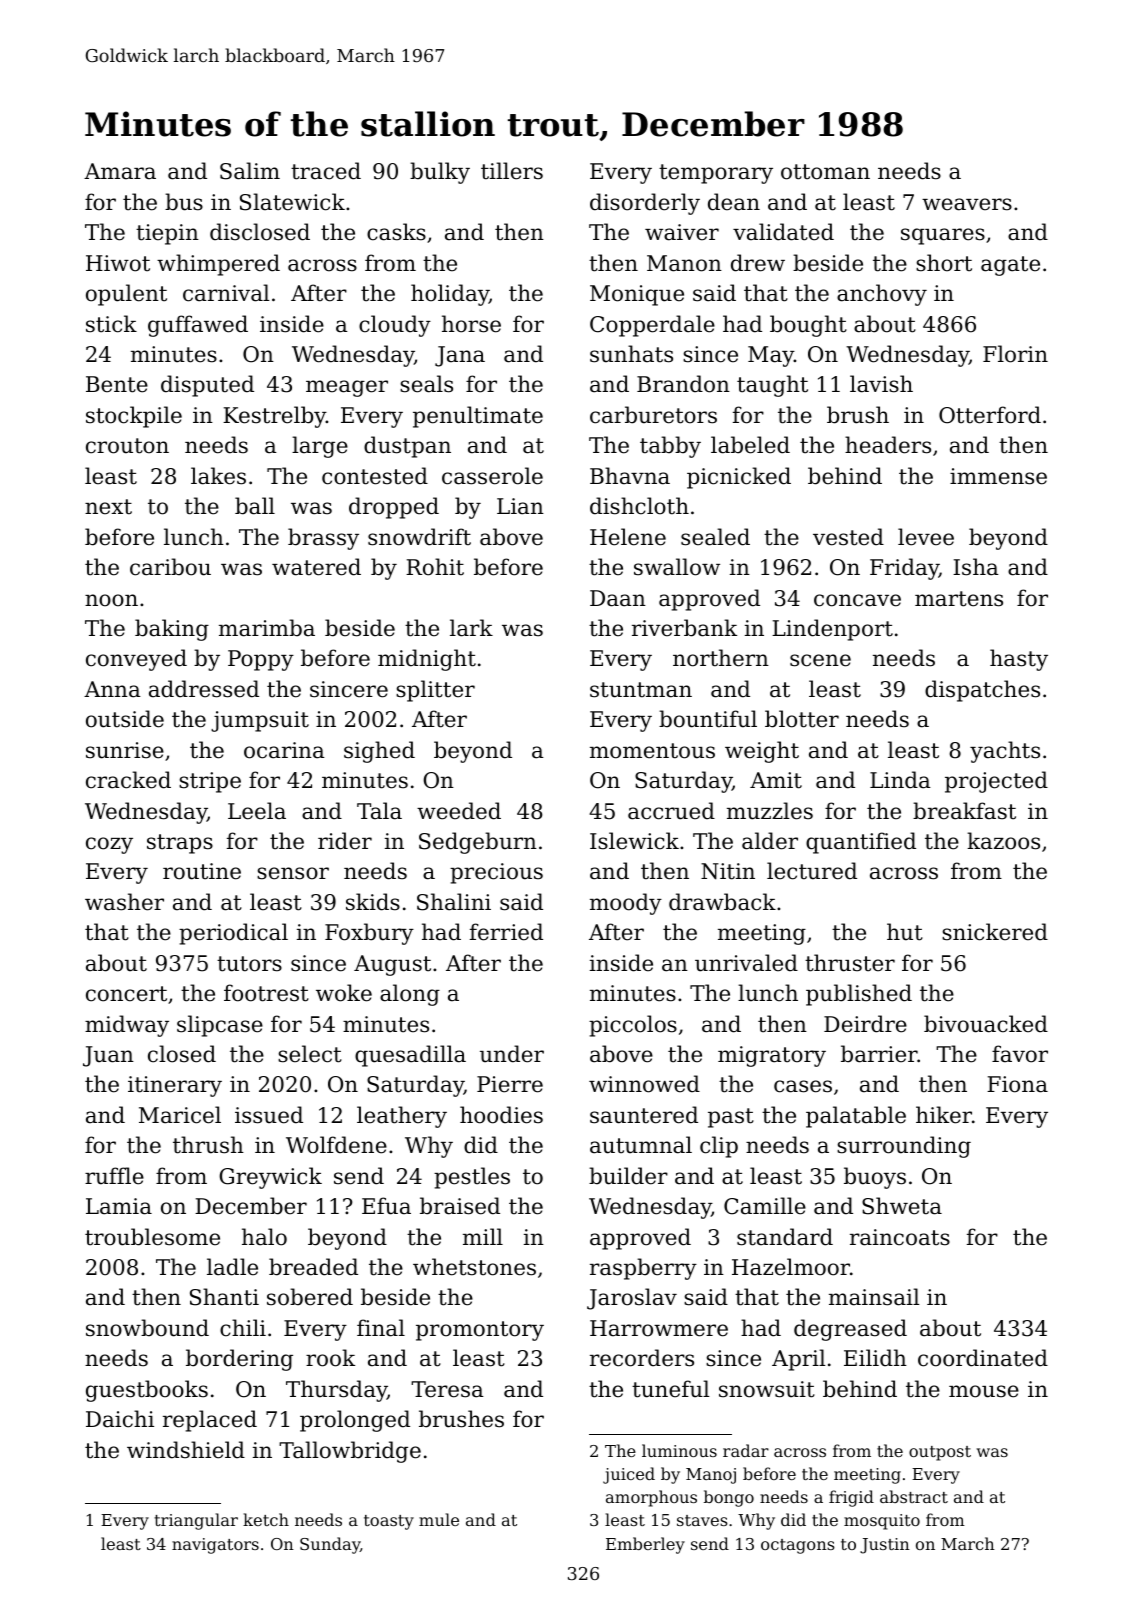 The width and height of the screenshot is (1133, 1610). I want to click on octagons, so click(798, 1546).
